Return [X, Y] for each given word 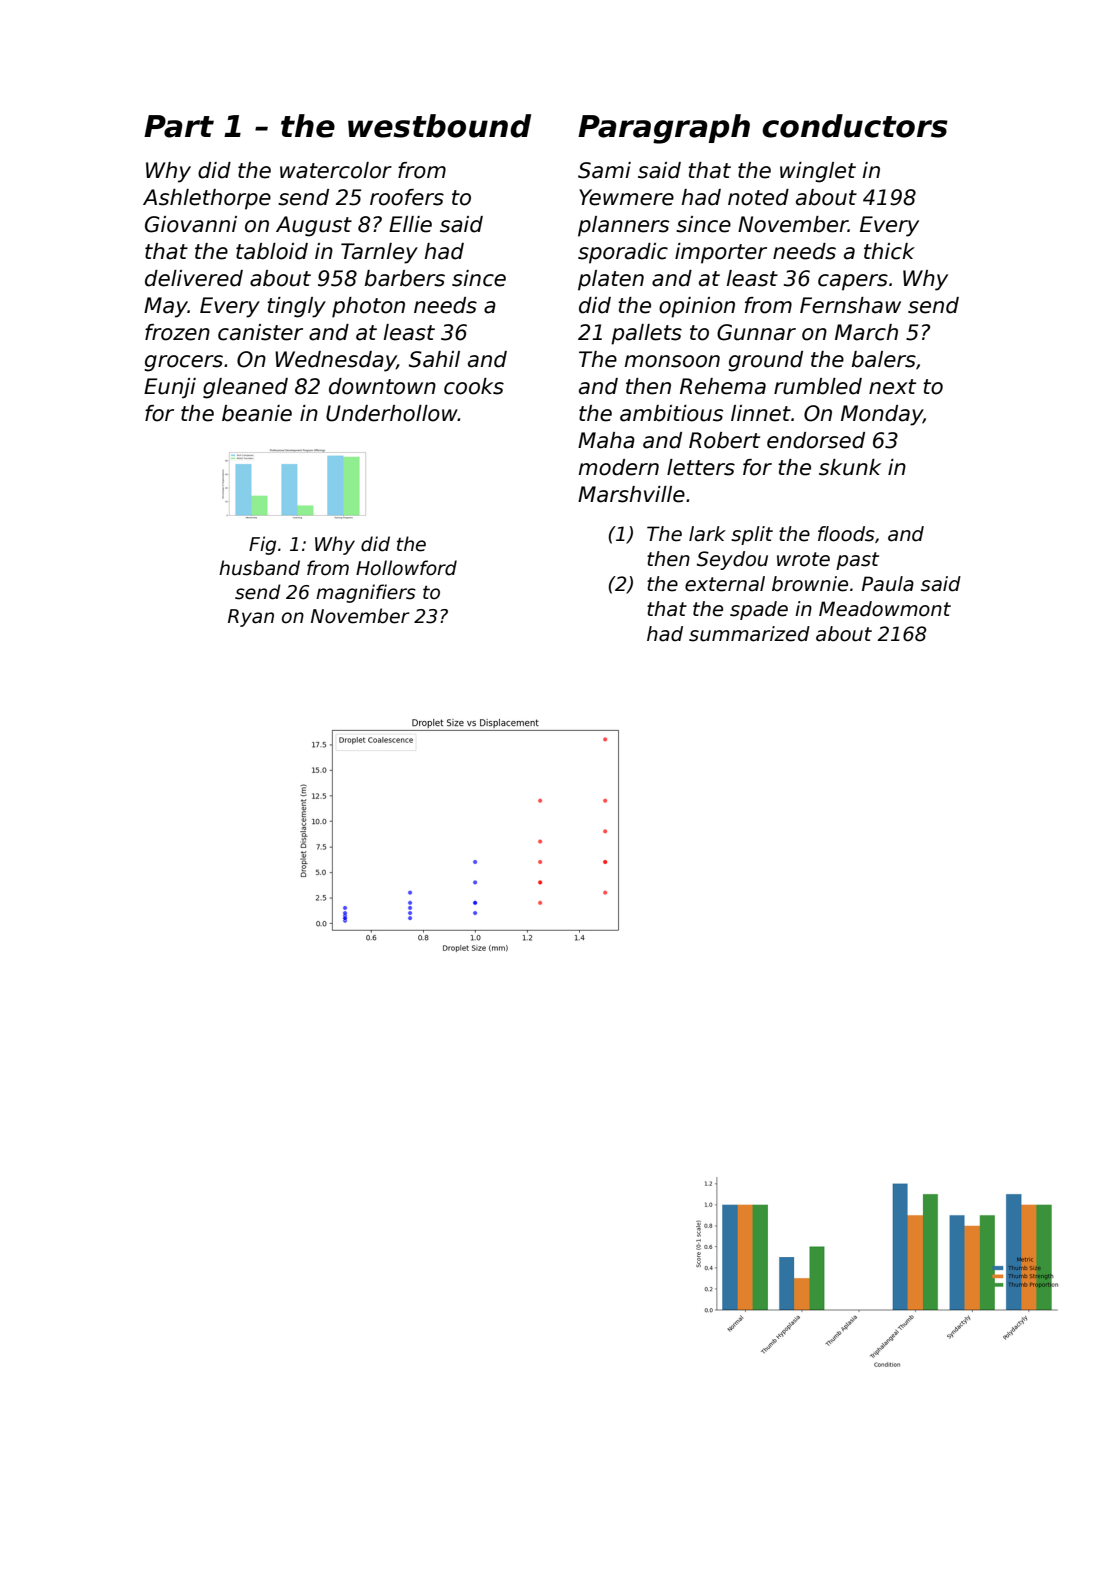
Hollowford [406, 568]
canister [260, 332]
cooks [474, 386]
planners [623, 226]
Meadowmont [885, 609]
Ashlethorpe [207, 199]
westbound [439, 126]
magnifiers [366, 593]
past [857, 561]
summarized [749, 634]
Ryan [251, 618]
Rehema [723, 386]
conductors [855, 126]
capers [853, 282]
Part [179, 126]
